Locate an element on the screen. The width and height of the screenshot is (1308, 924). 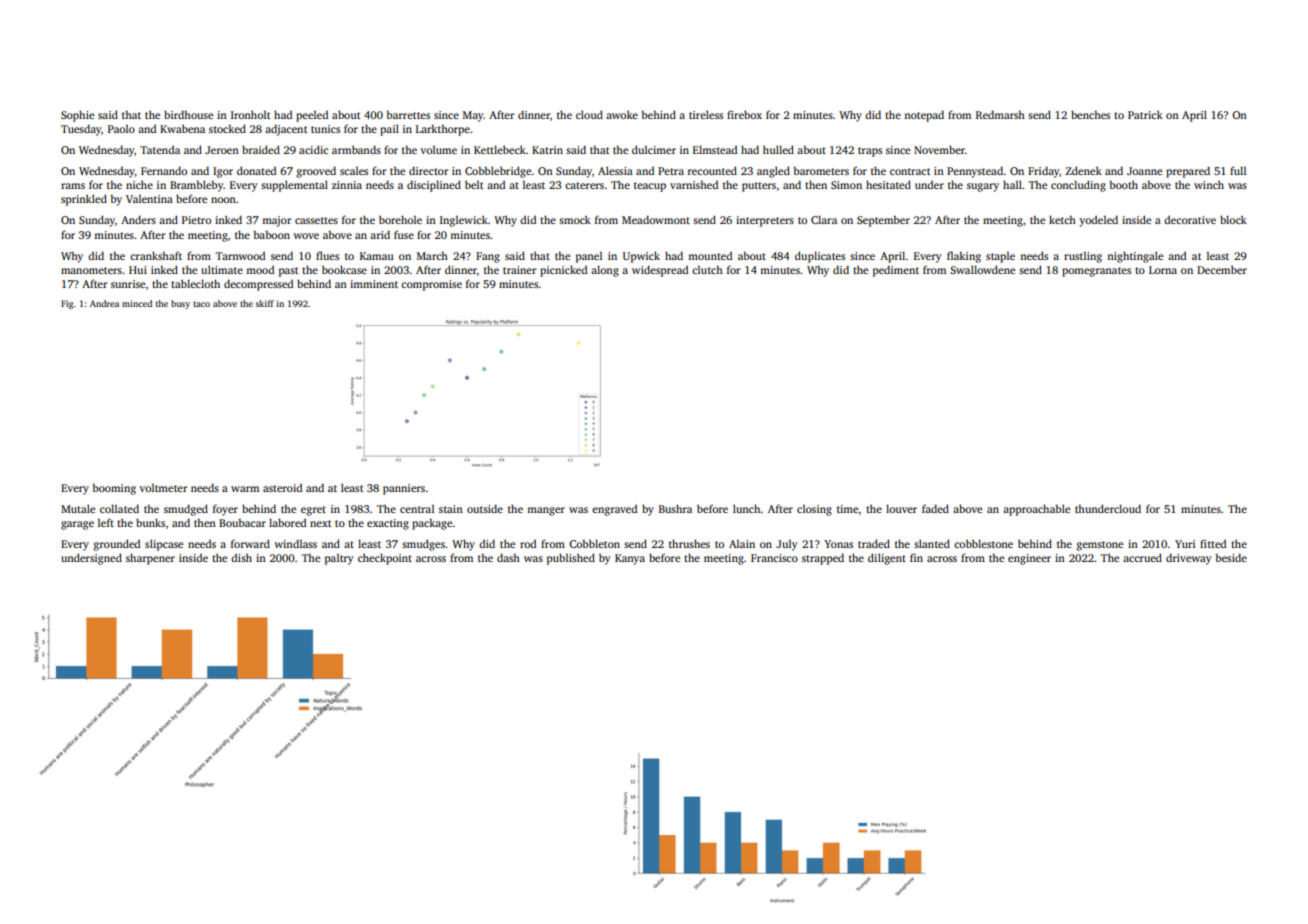
Boubacar is located at coordinates (242, 523).
